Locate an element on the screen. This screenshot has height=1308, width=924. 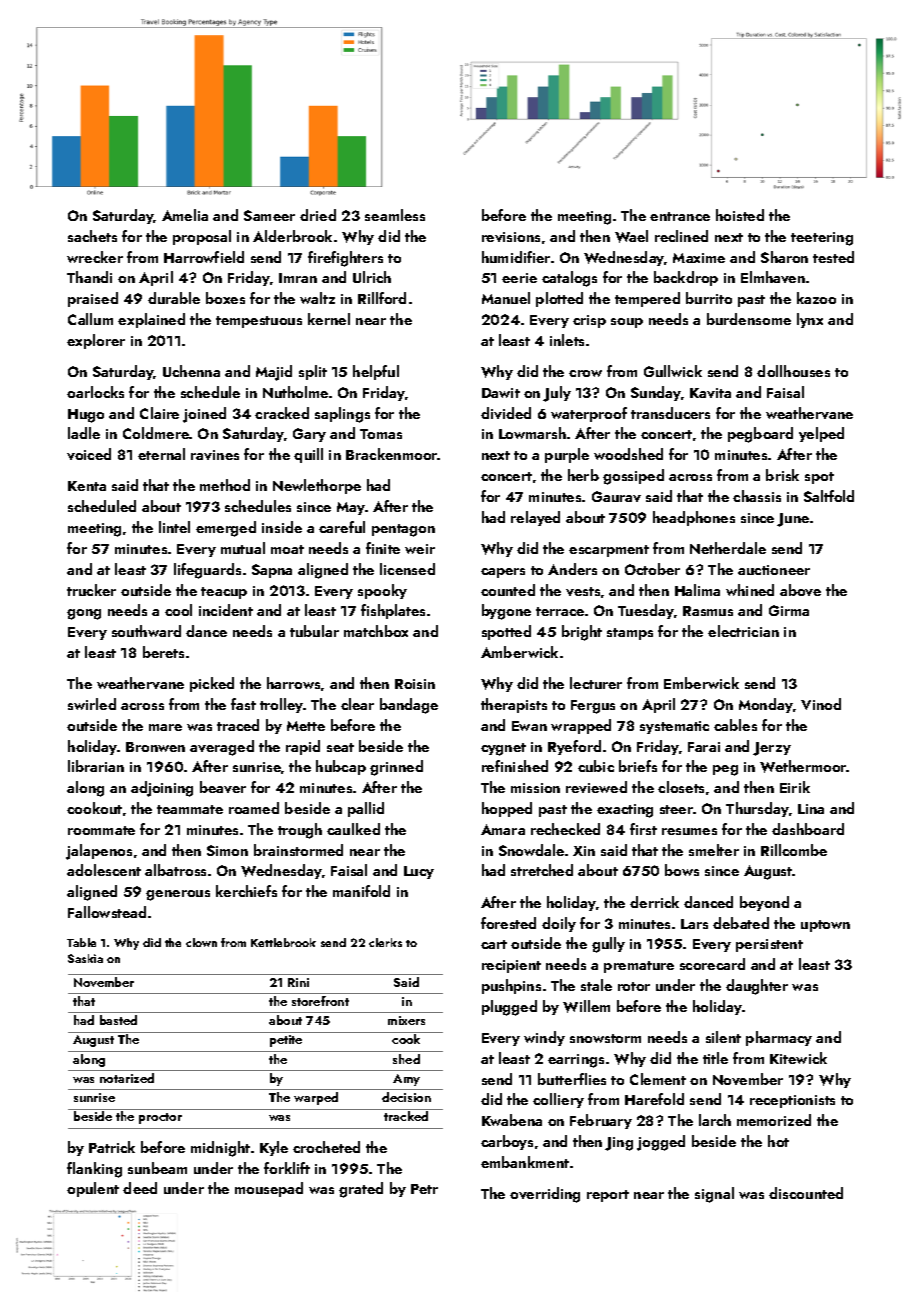
report is located at coordinates (608, 1196).
